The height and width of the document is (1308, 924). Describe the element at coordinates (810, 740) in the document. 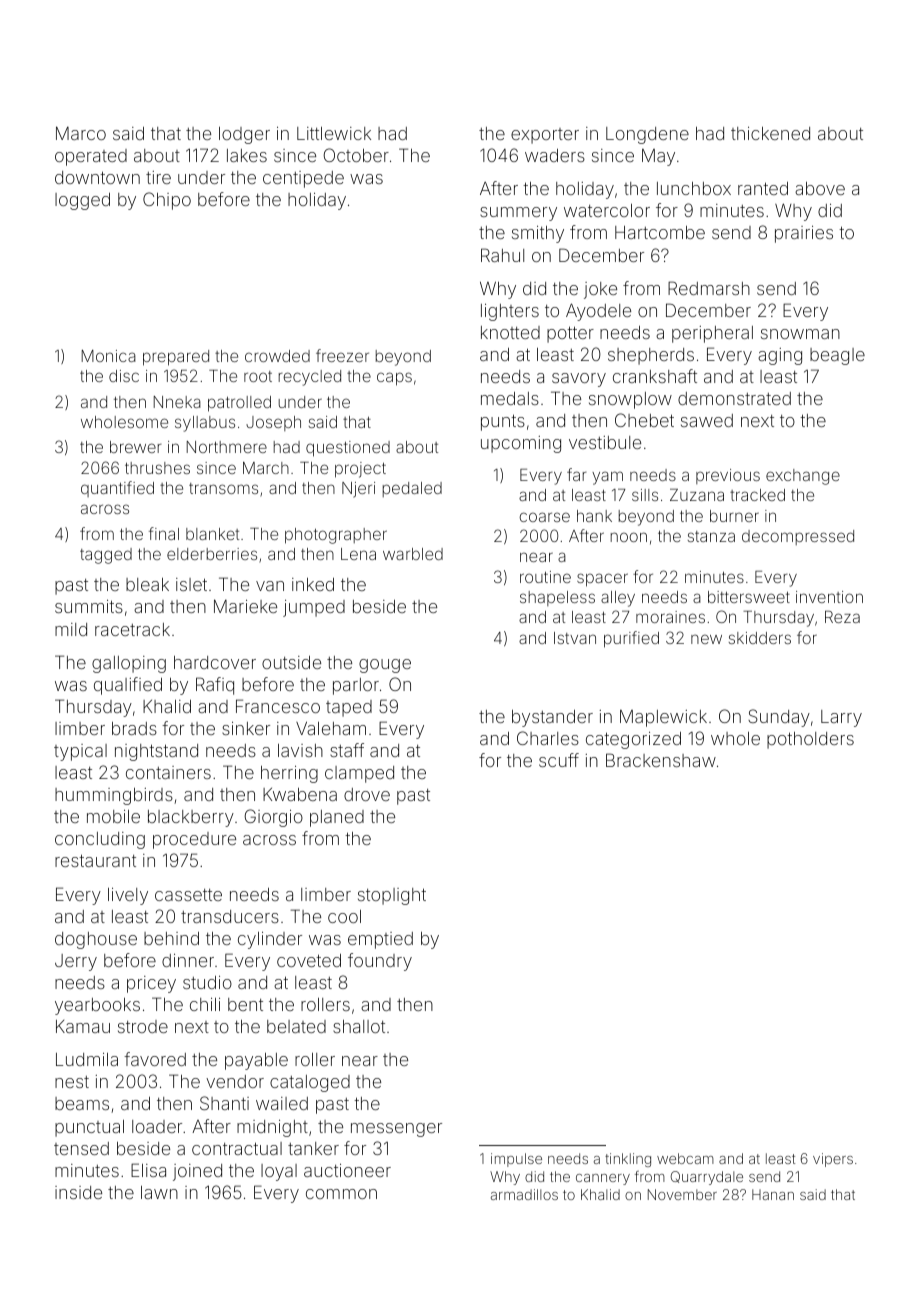

I see `potholders` at that location.
